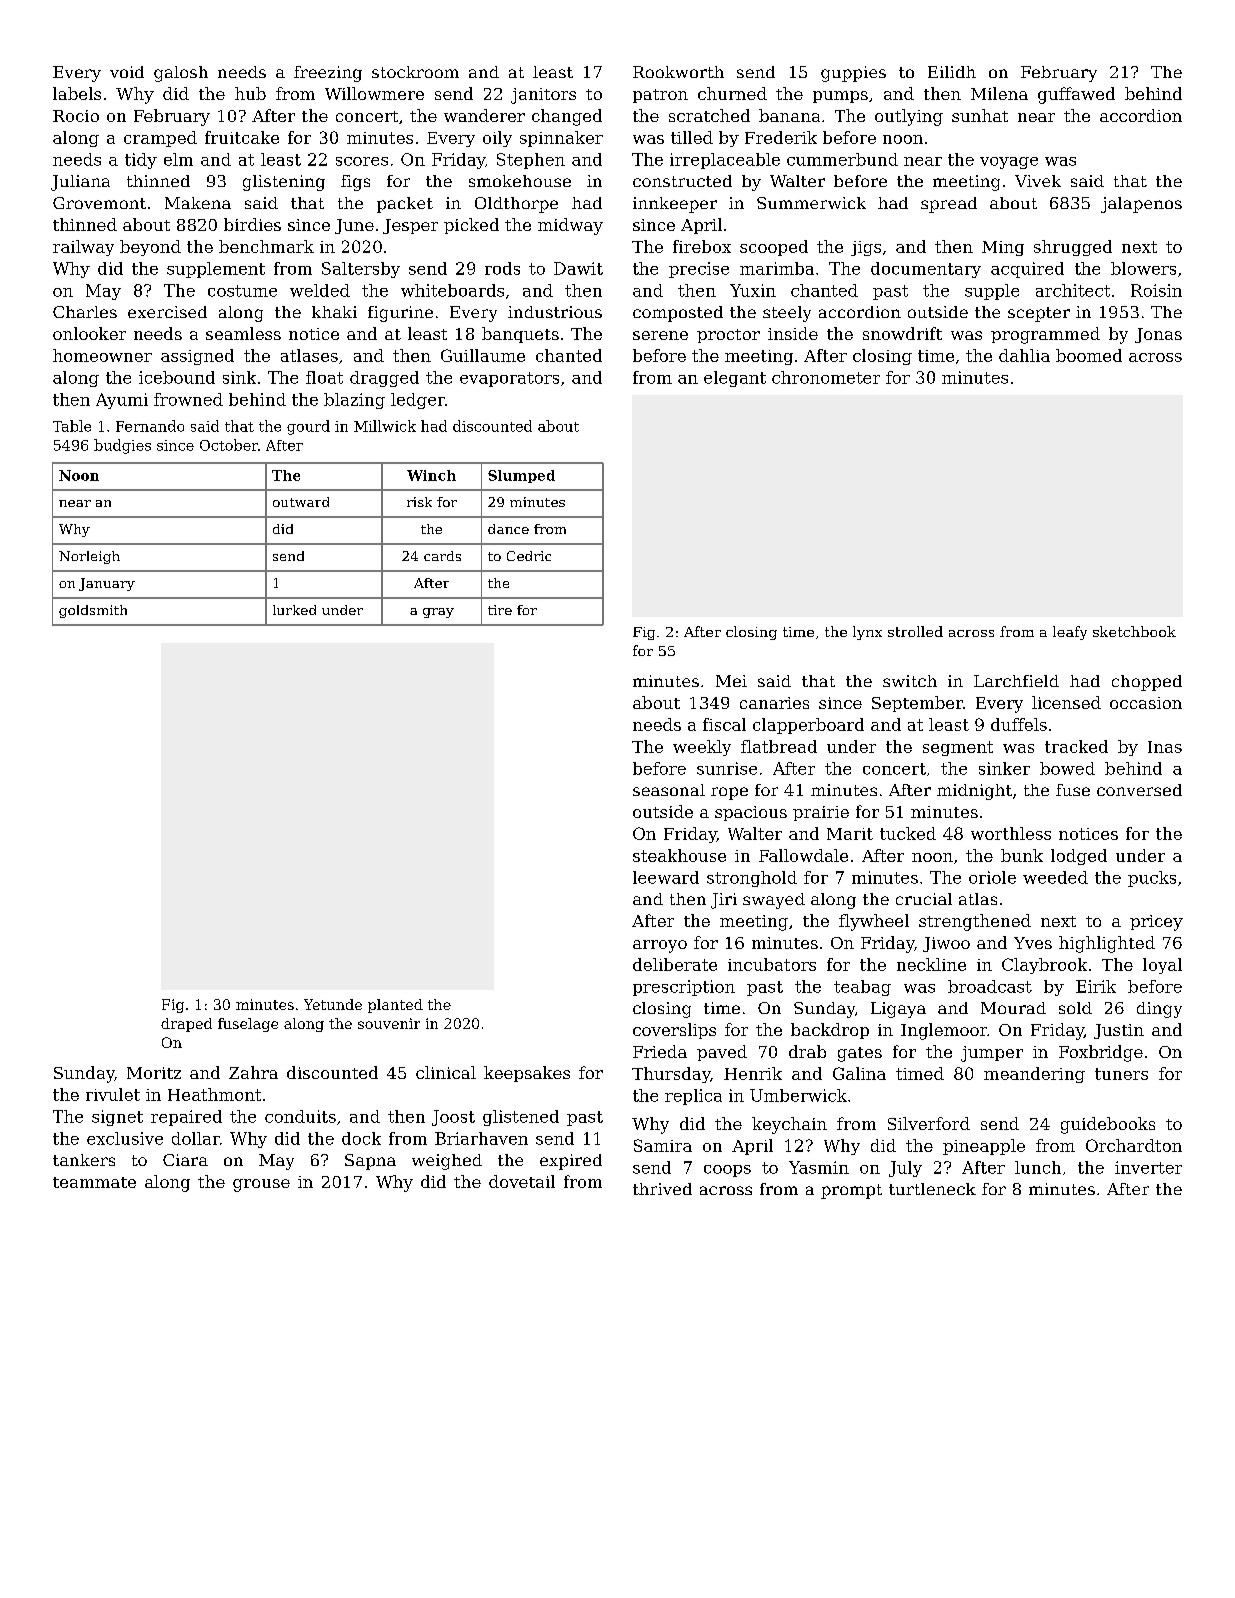  I want to click on benchmark, so click(266, 246).
